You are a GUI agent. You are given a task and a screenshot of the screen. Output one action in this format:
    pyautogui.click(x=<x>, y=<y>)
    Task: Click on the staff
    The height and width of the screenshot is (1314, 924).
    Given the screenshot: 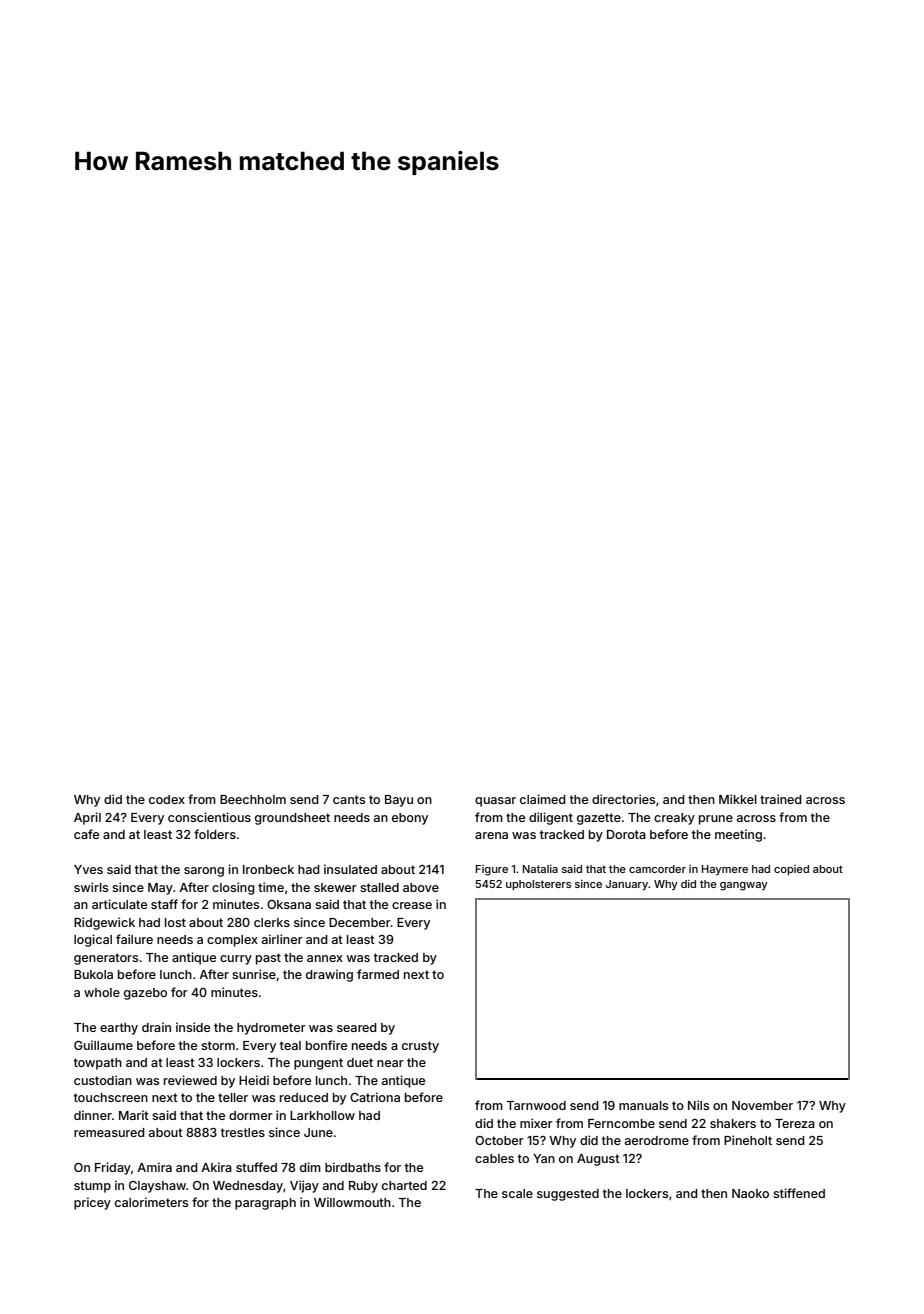 What is the action you would take?
    pyautogui.click(x=164, y=904)
